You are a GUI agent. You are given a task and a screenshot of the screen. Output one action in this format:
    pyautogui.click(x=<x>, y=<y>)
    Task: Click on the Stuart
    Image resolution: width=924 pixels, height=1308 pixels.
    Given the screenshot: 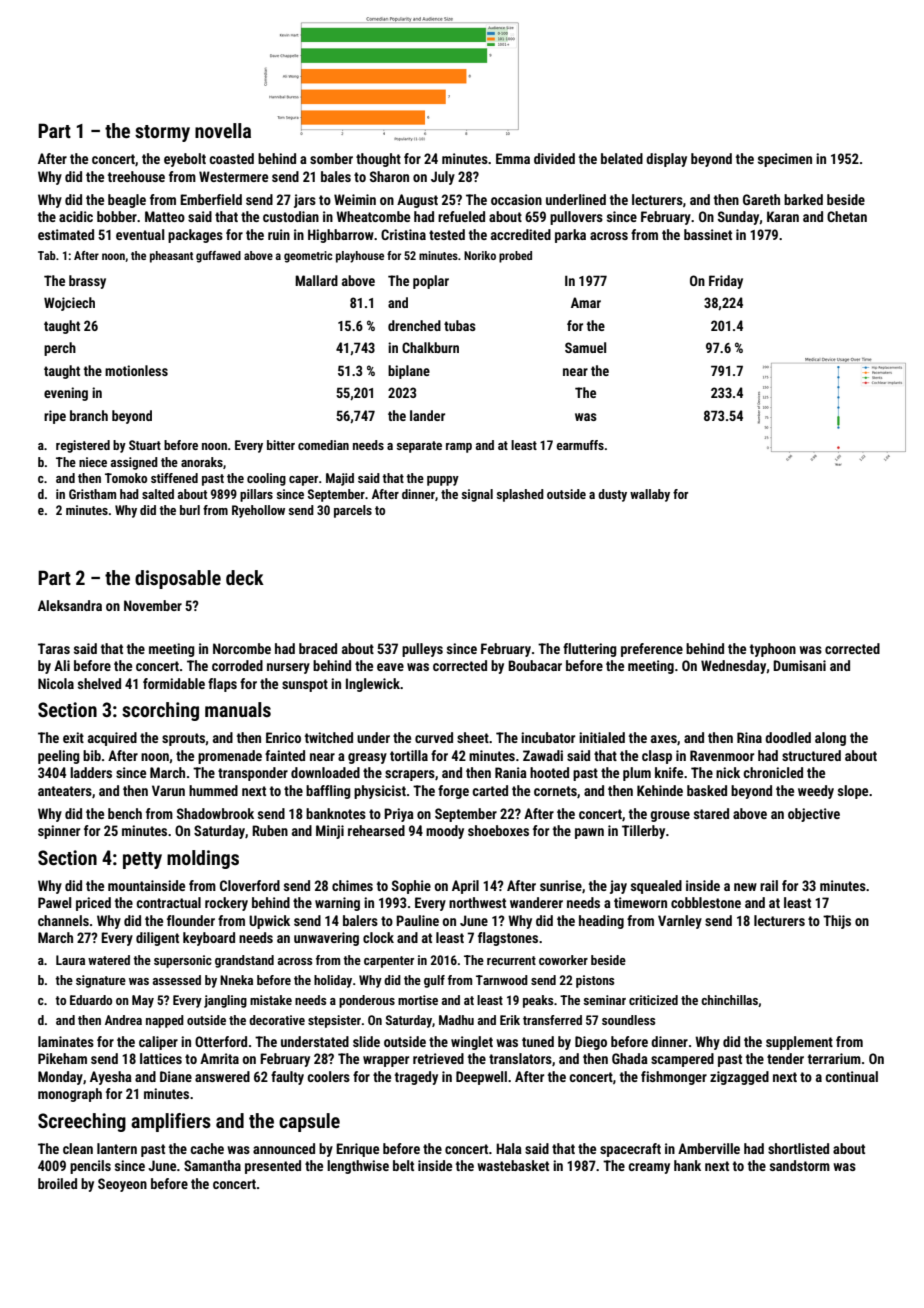 What is the action you would take?
    pyautogui.click(x=145, y=445)
